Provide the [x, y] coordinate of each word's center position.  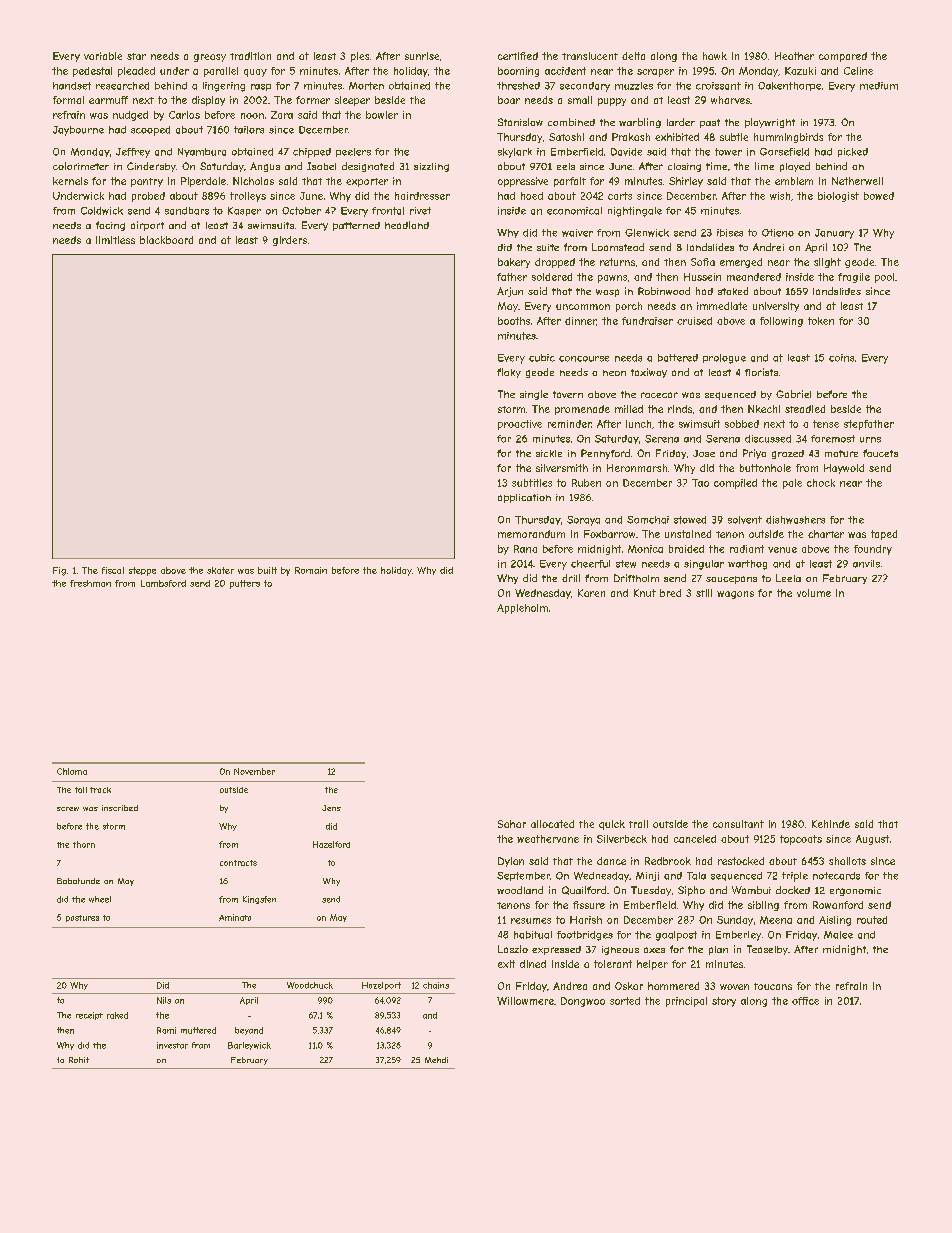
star [136, 56]
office [805, 1001]
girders [290, 241]
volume [814, 593]
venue [782, 550]
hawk [715, 56]
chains [436, 985]
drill [571, 578]
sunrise [422, 56]
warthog [747, 565]
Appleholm [522, 609]
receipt [89, 1016]
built [267, 570]
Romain [311, 570]
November [254, 771]
